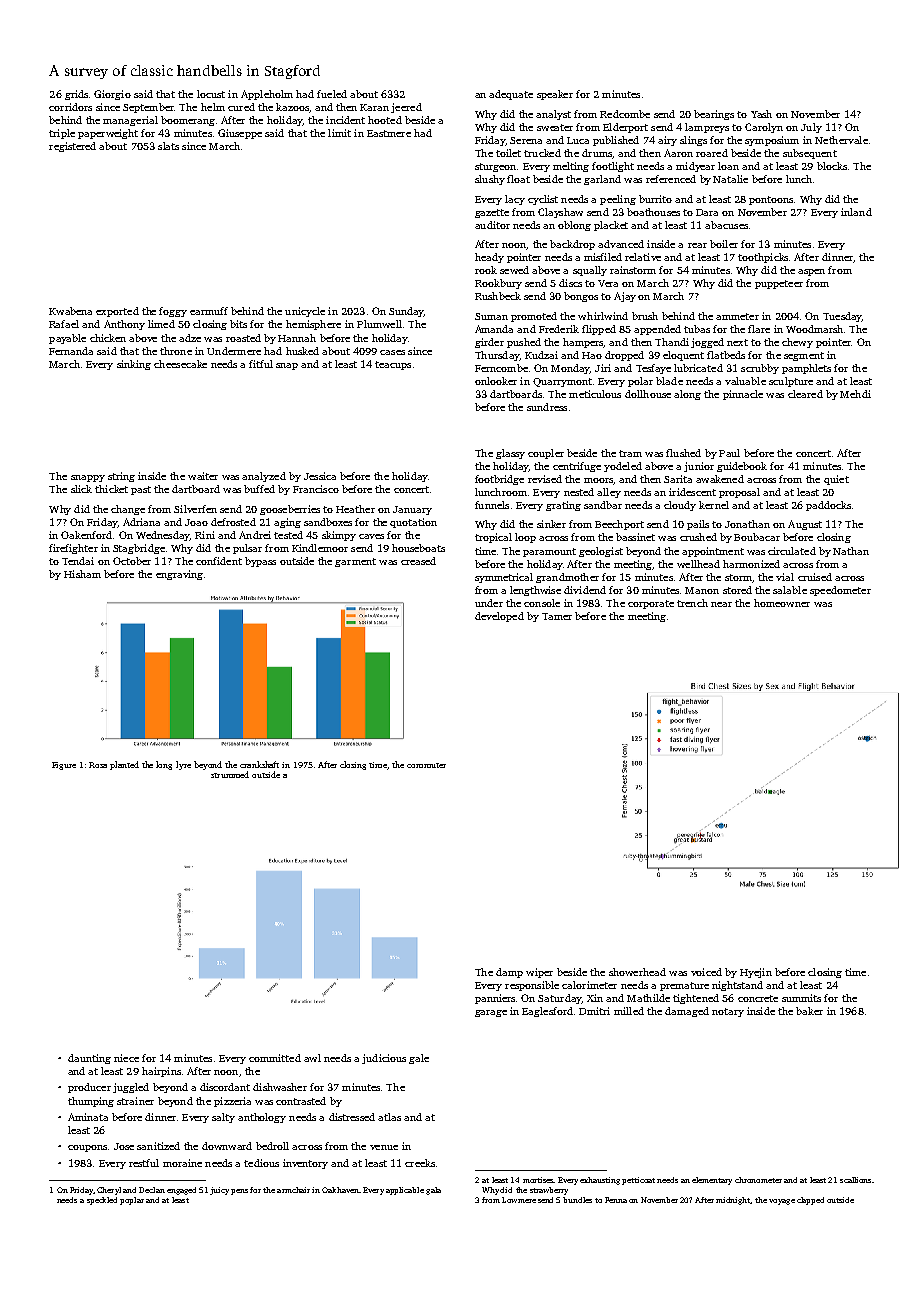 Image resolution: width=924 pixels, height=1308 pixels. I want to click on slushy, so click(490, 180).
